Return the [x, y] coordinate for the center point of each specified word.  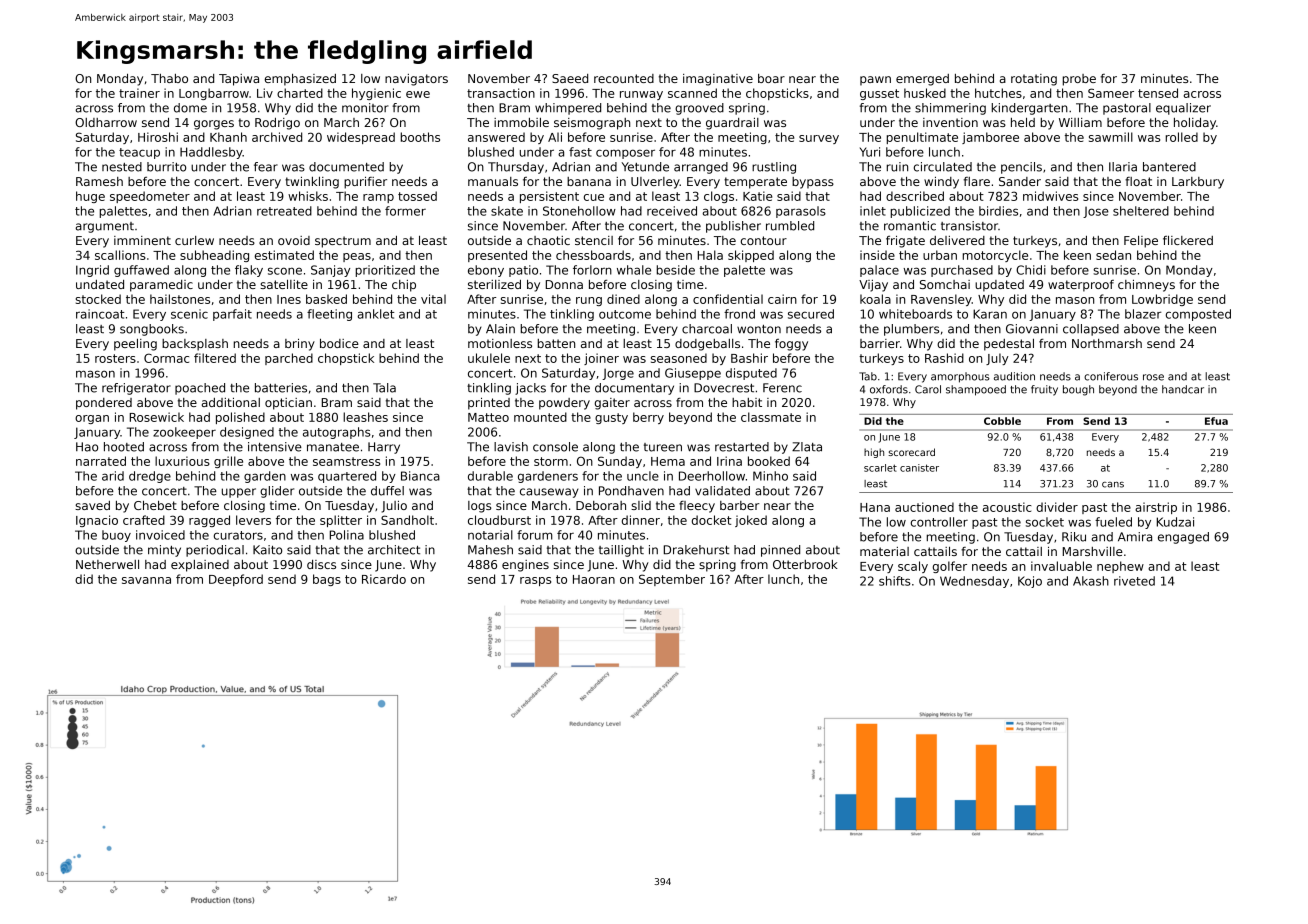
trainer [139, 93]
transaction [501, 93]
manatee [333, 447]
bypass [813, 183]
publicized [920, 212]
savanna [146, 580]
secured [811, 314]
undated [100, 284]
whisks [308, 196]
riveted [1134, 581]
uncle [643, 476]
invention [950, 122]
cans [1113, 485]
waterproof [1081, 286]
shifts [895, 581]
